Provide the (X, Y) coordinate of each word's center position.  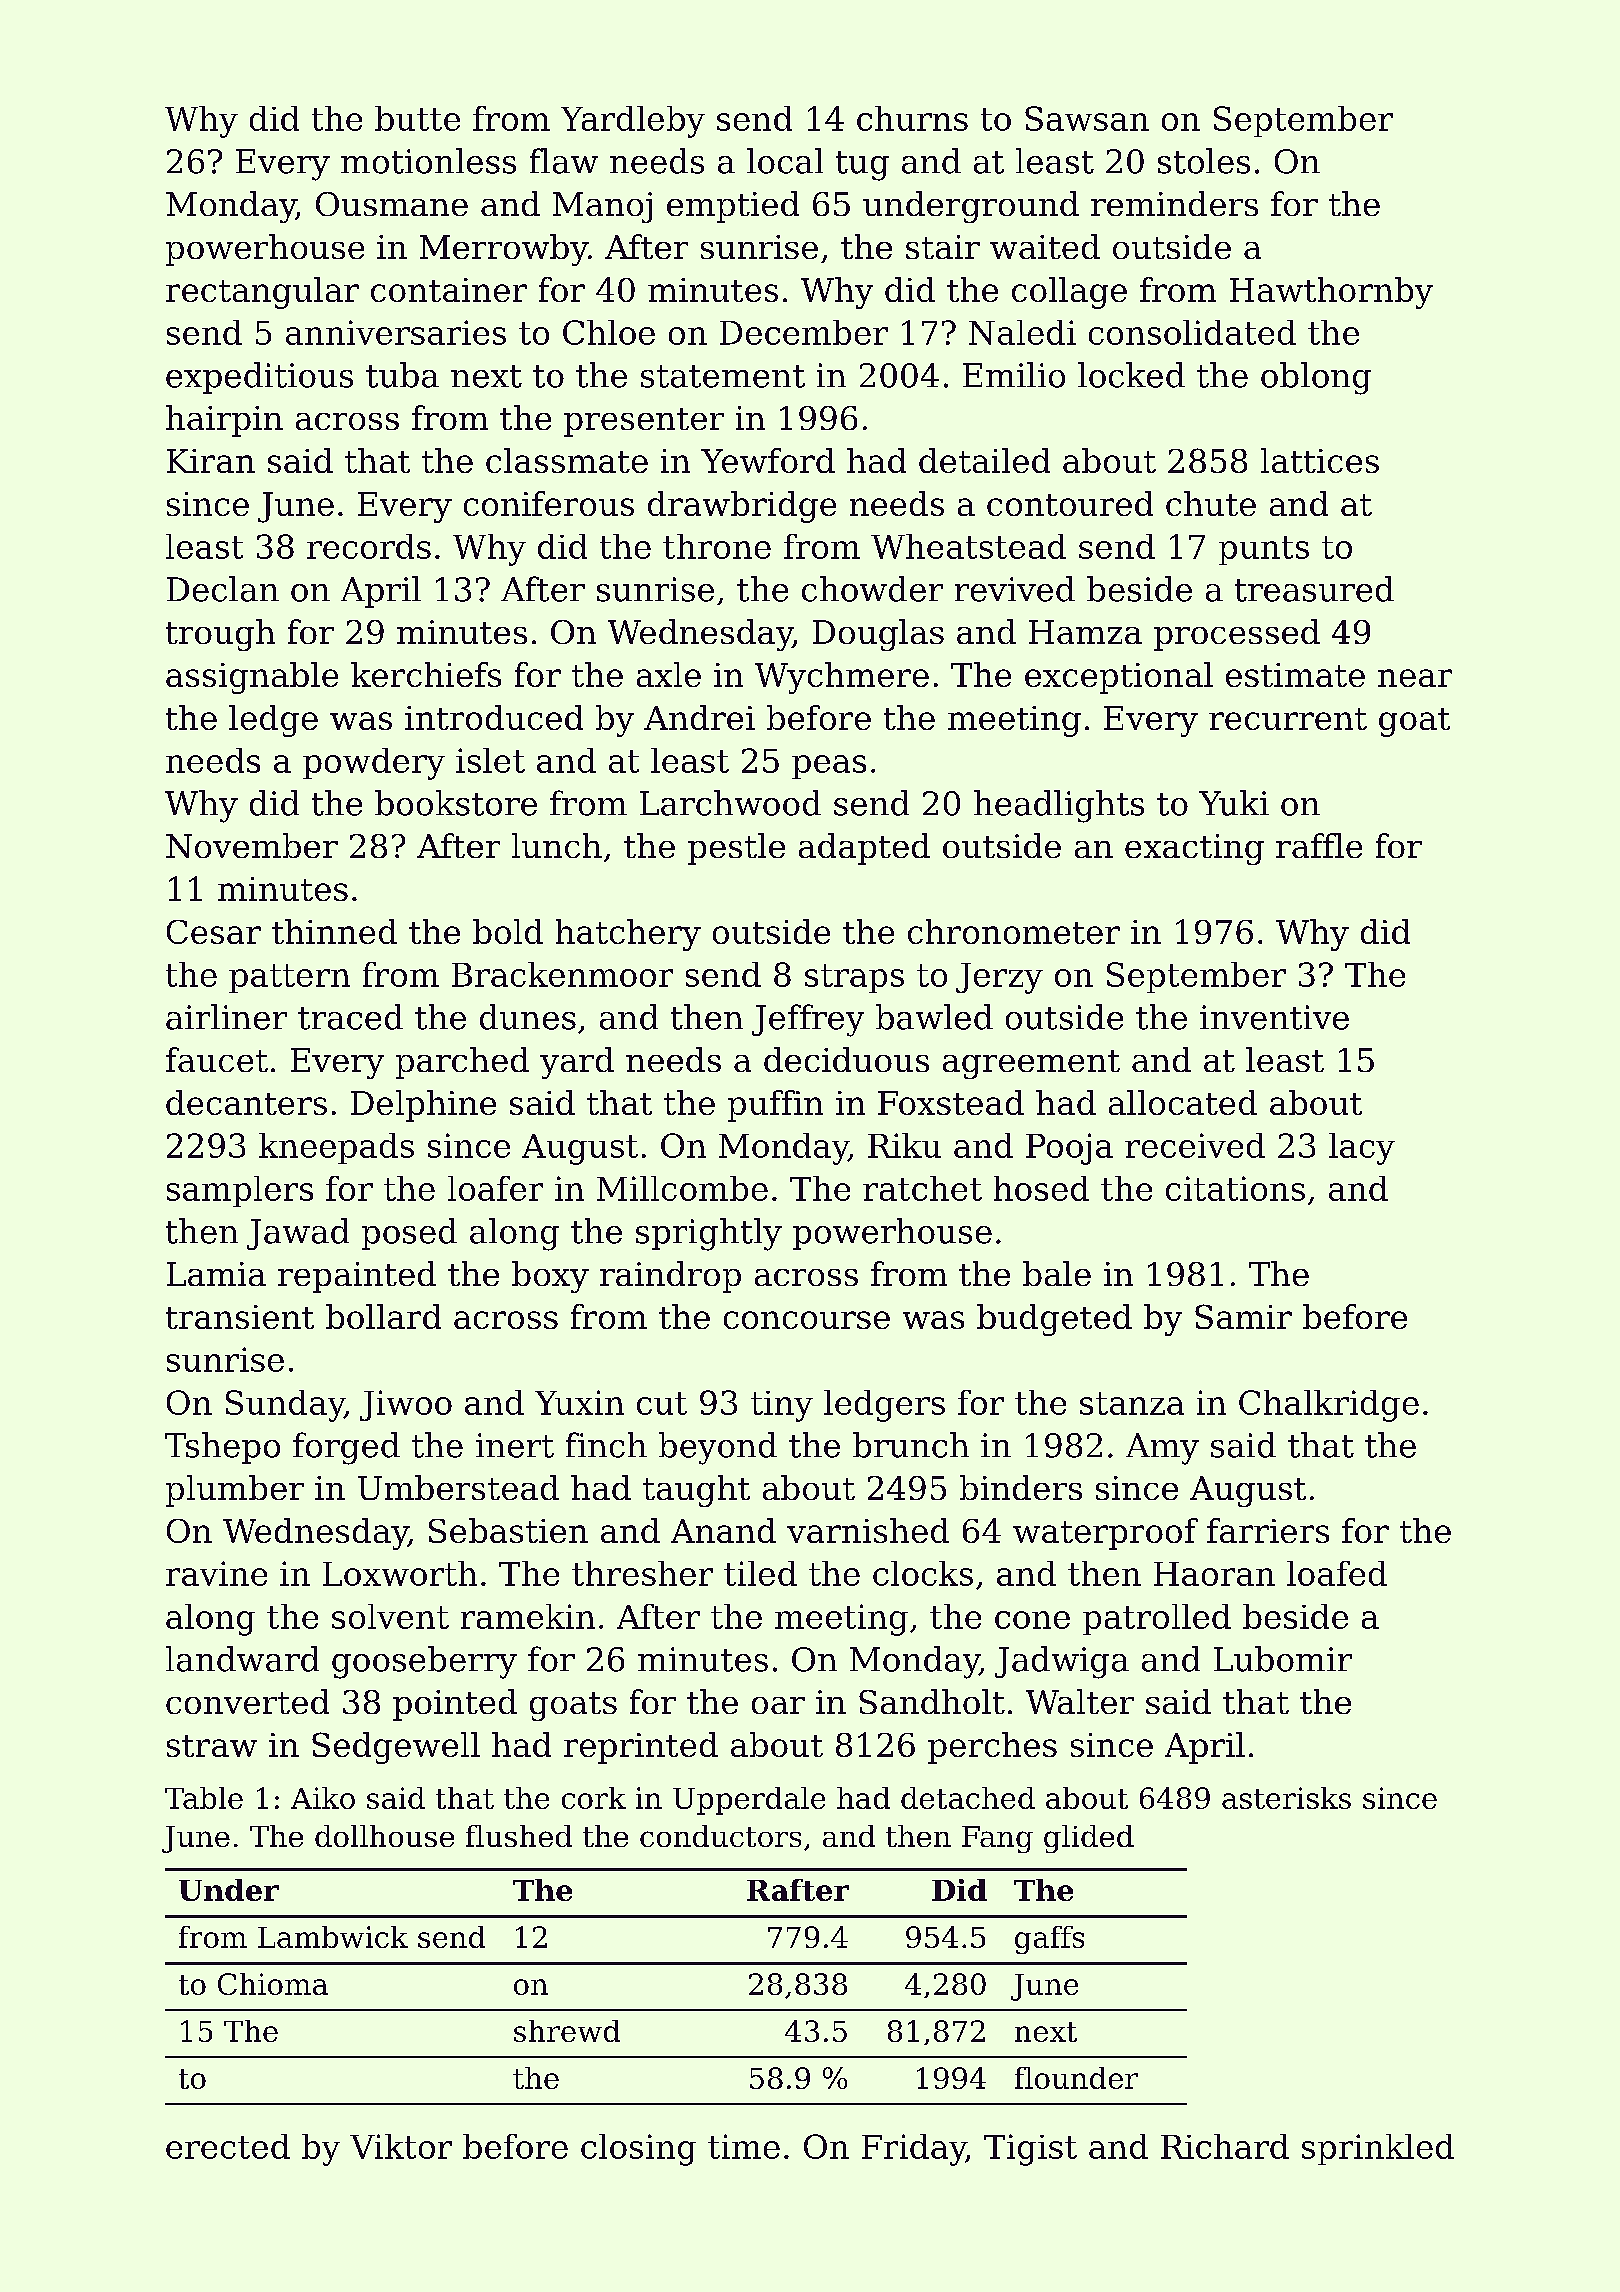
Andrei (699, 717)
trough (220, 635)
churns (912, 118)
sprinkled (1378, 2149)
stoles (1204, 161)
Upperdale (749, 1801)
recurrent (1288, 719)
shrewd (567, 2031)
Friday (914, 2150)
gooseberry (424, 1662)
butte (417, 118)
